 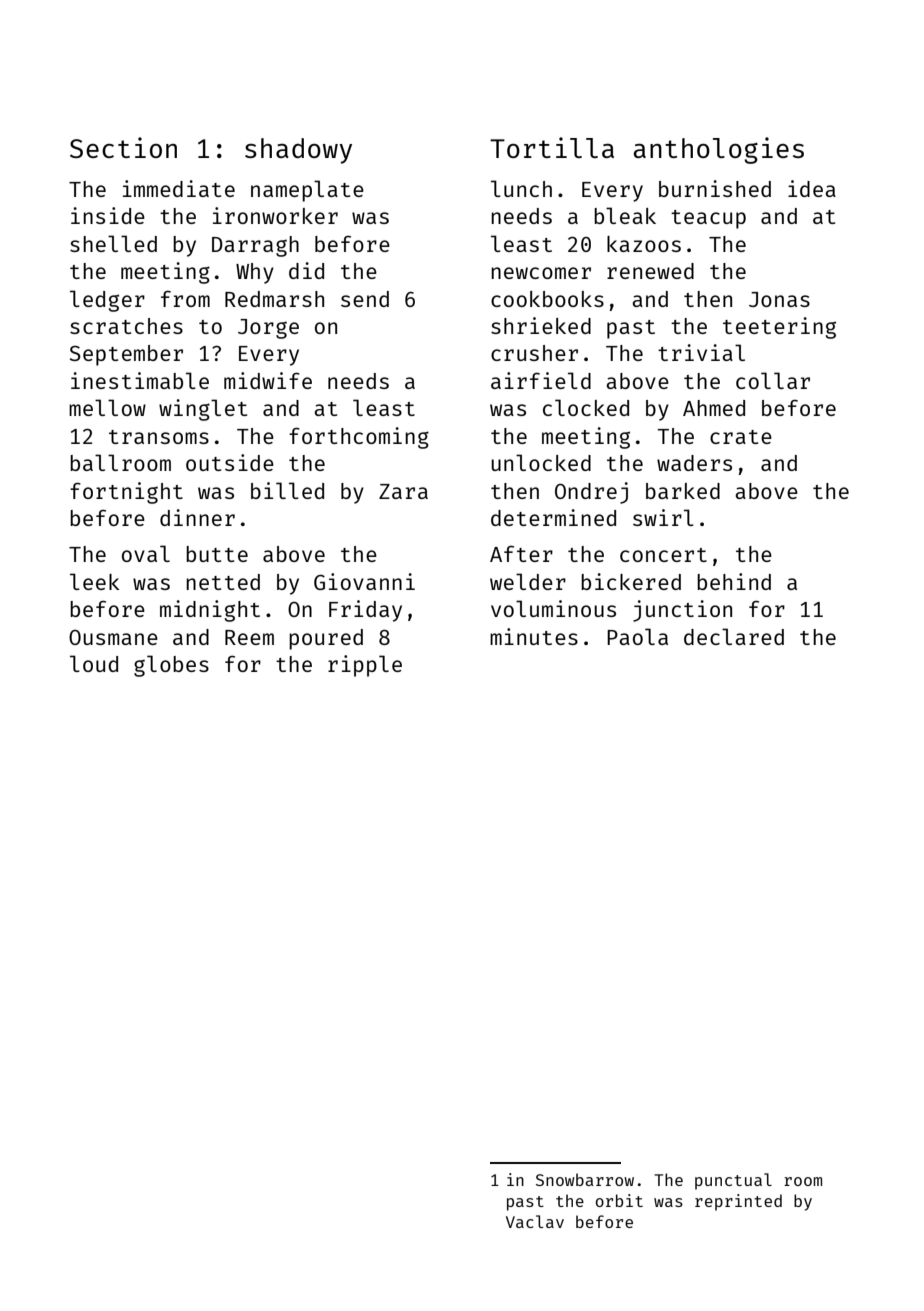 I want to click on Snowbarrow, so click(x=585, y=1179).
